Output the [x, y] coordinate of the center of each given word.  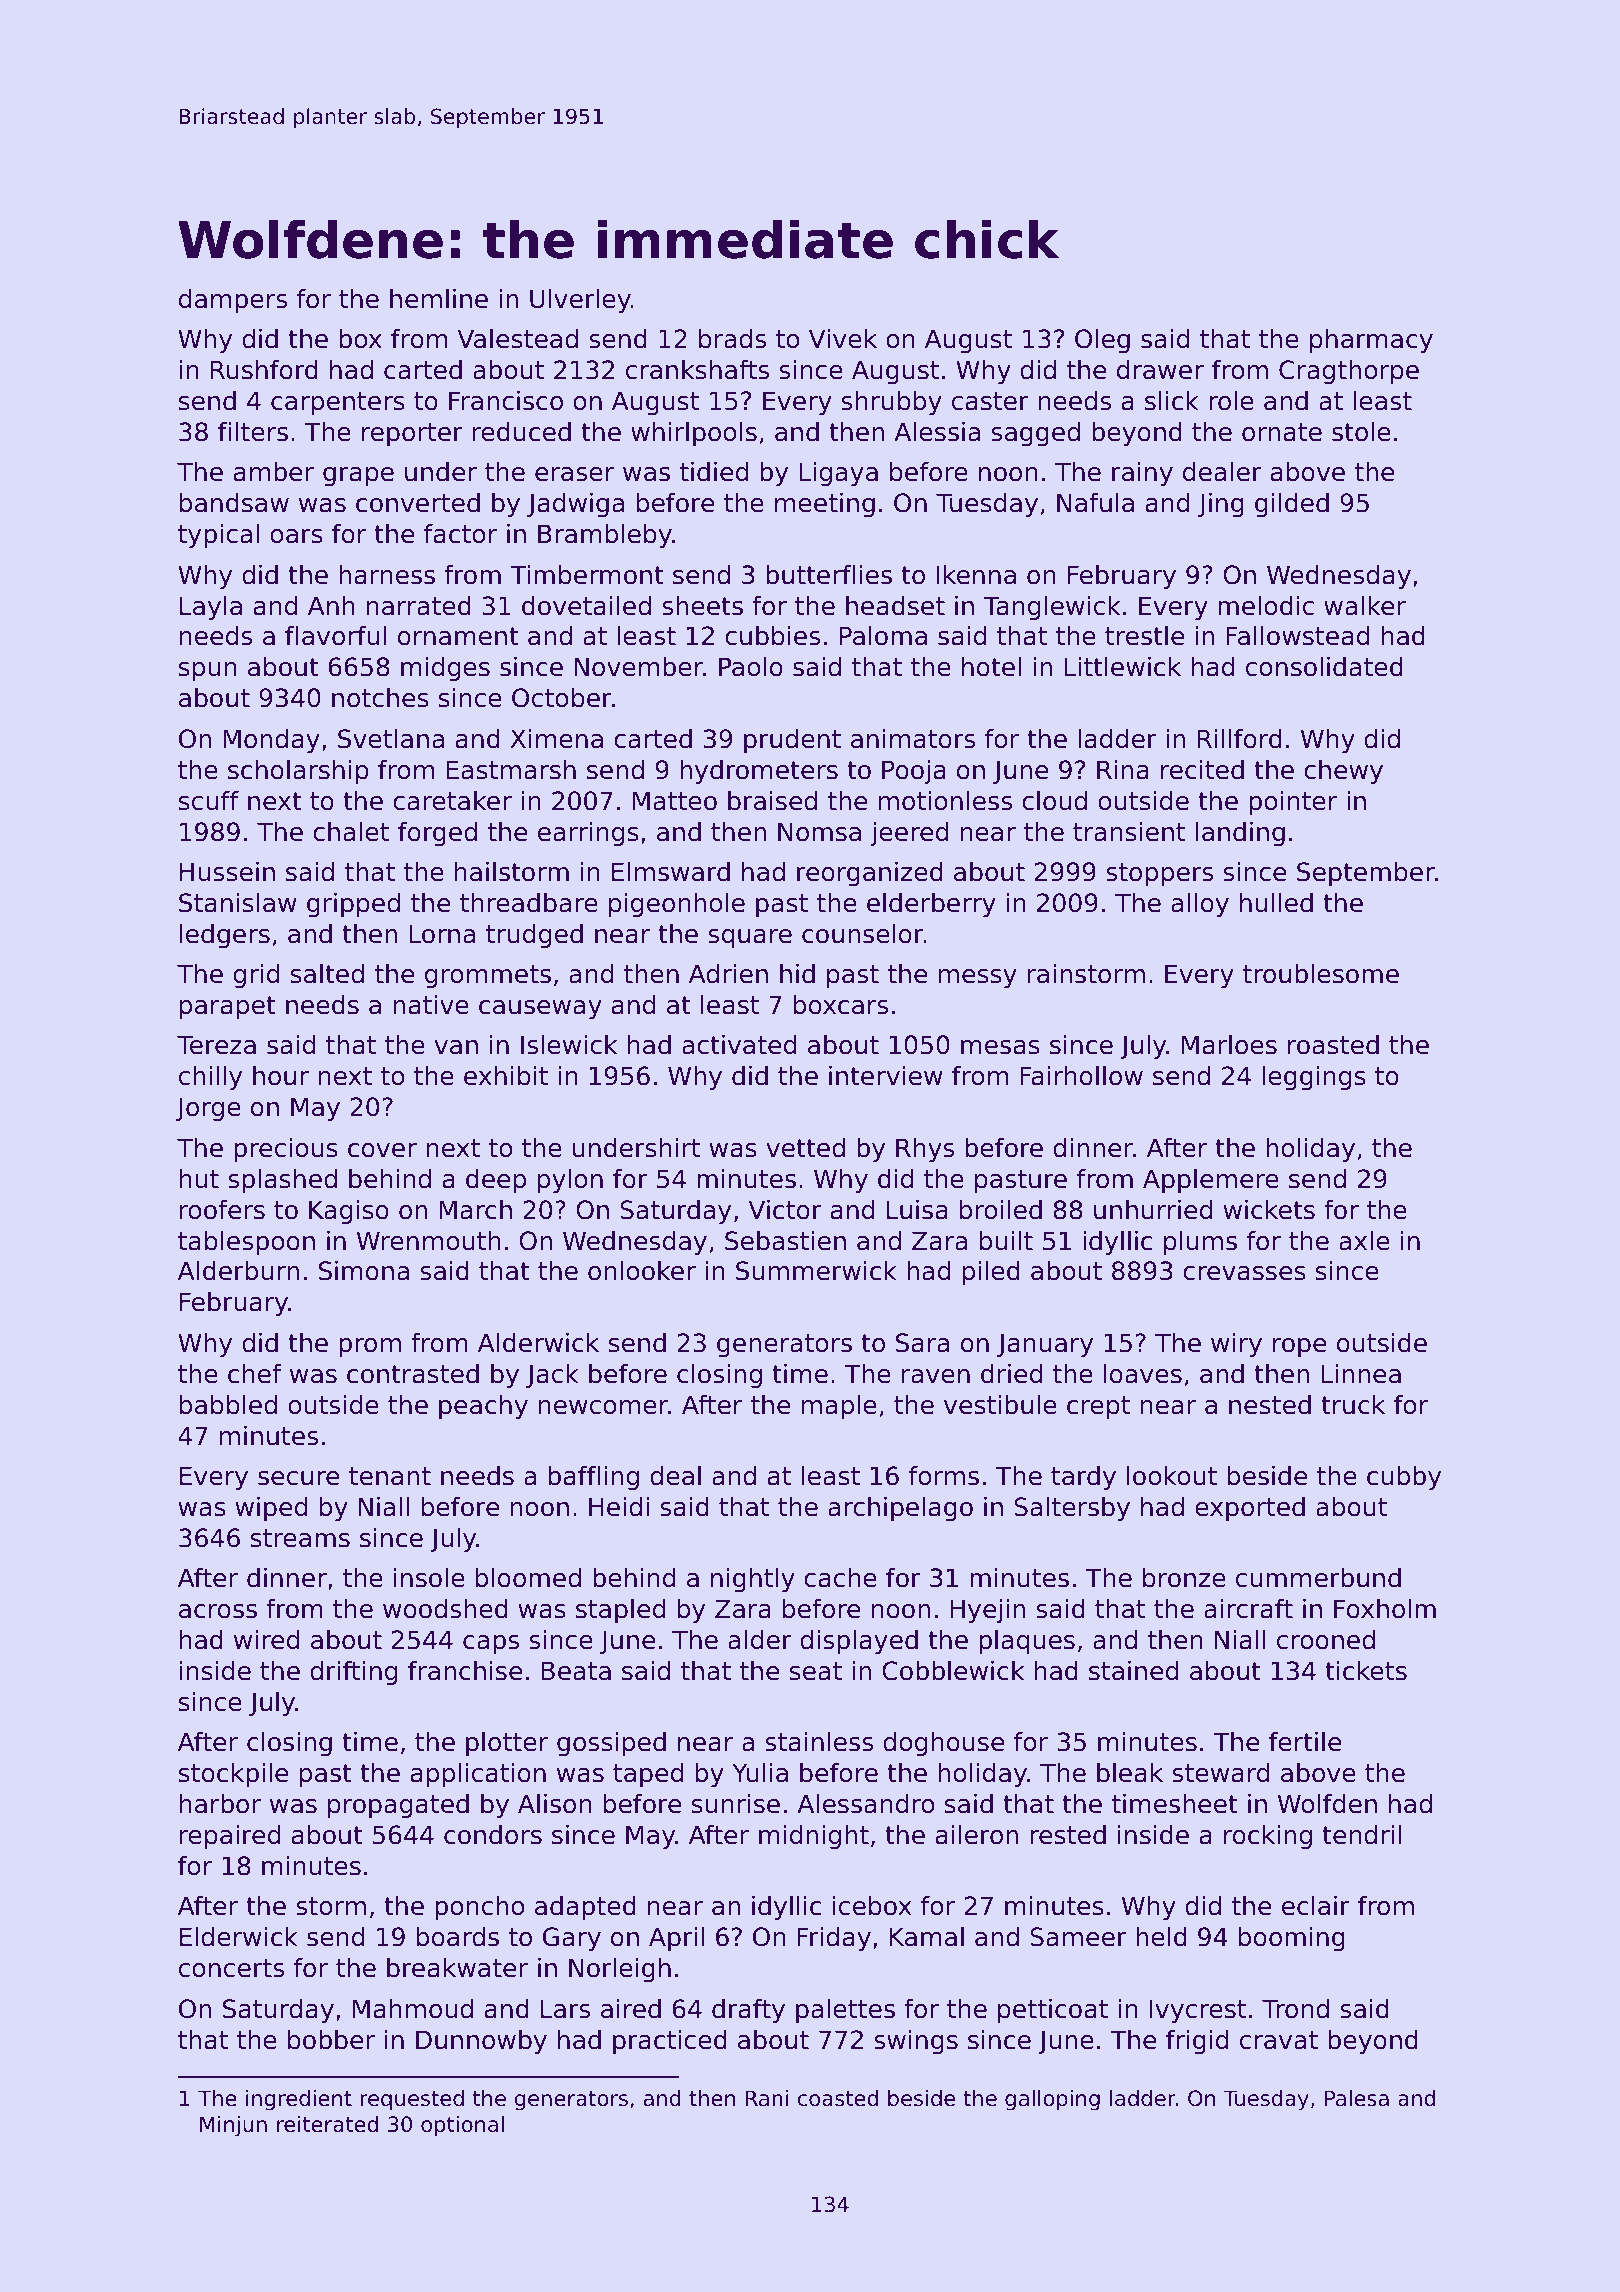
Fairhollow [1081, 1076]
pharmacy [1371, 341]
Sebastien [785, 1241]
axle [1364, 1241]
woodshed [445, 1609]
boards [458, 1937]
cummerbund [1318, 1578]
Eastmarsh [511, 770]
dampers [233, 301]
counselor [863, 934]
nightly [753, 1580]
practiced [670, 2042]
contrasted [413, 1374]
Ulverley [580, 301]
